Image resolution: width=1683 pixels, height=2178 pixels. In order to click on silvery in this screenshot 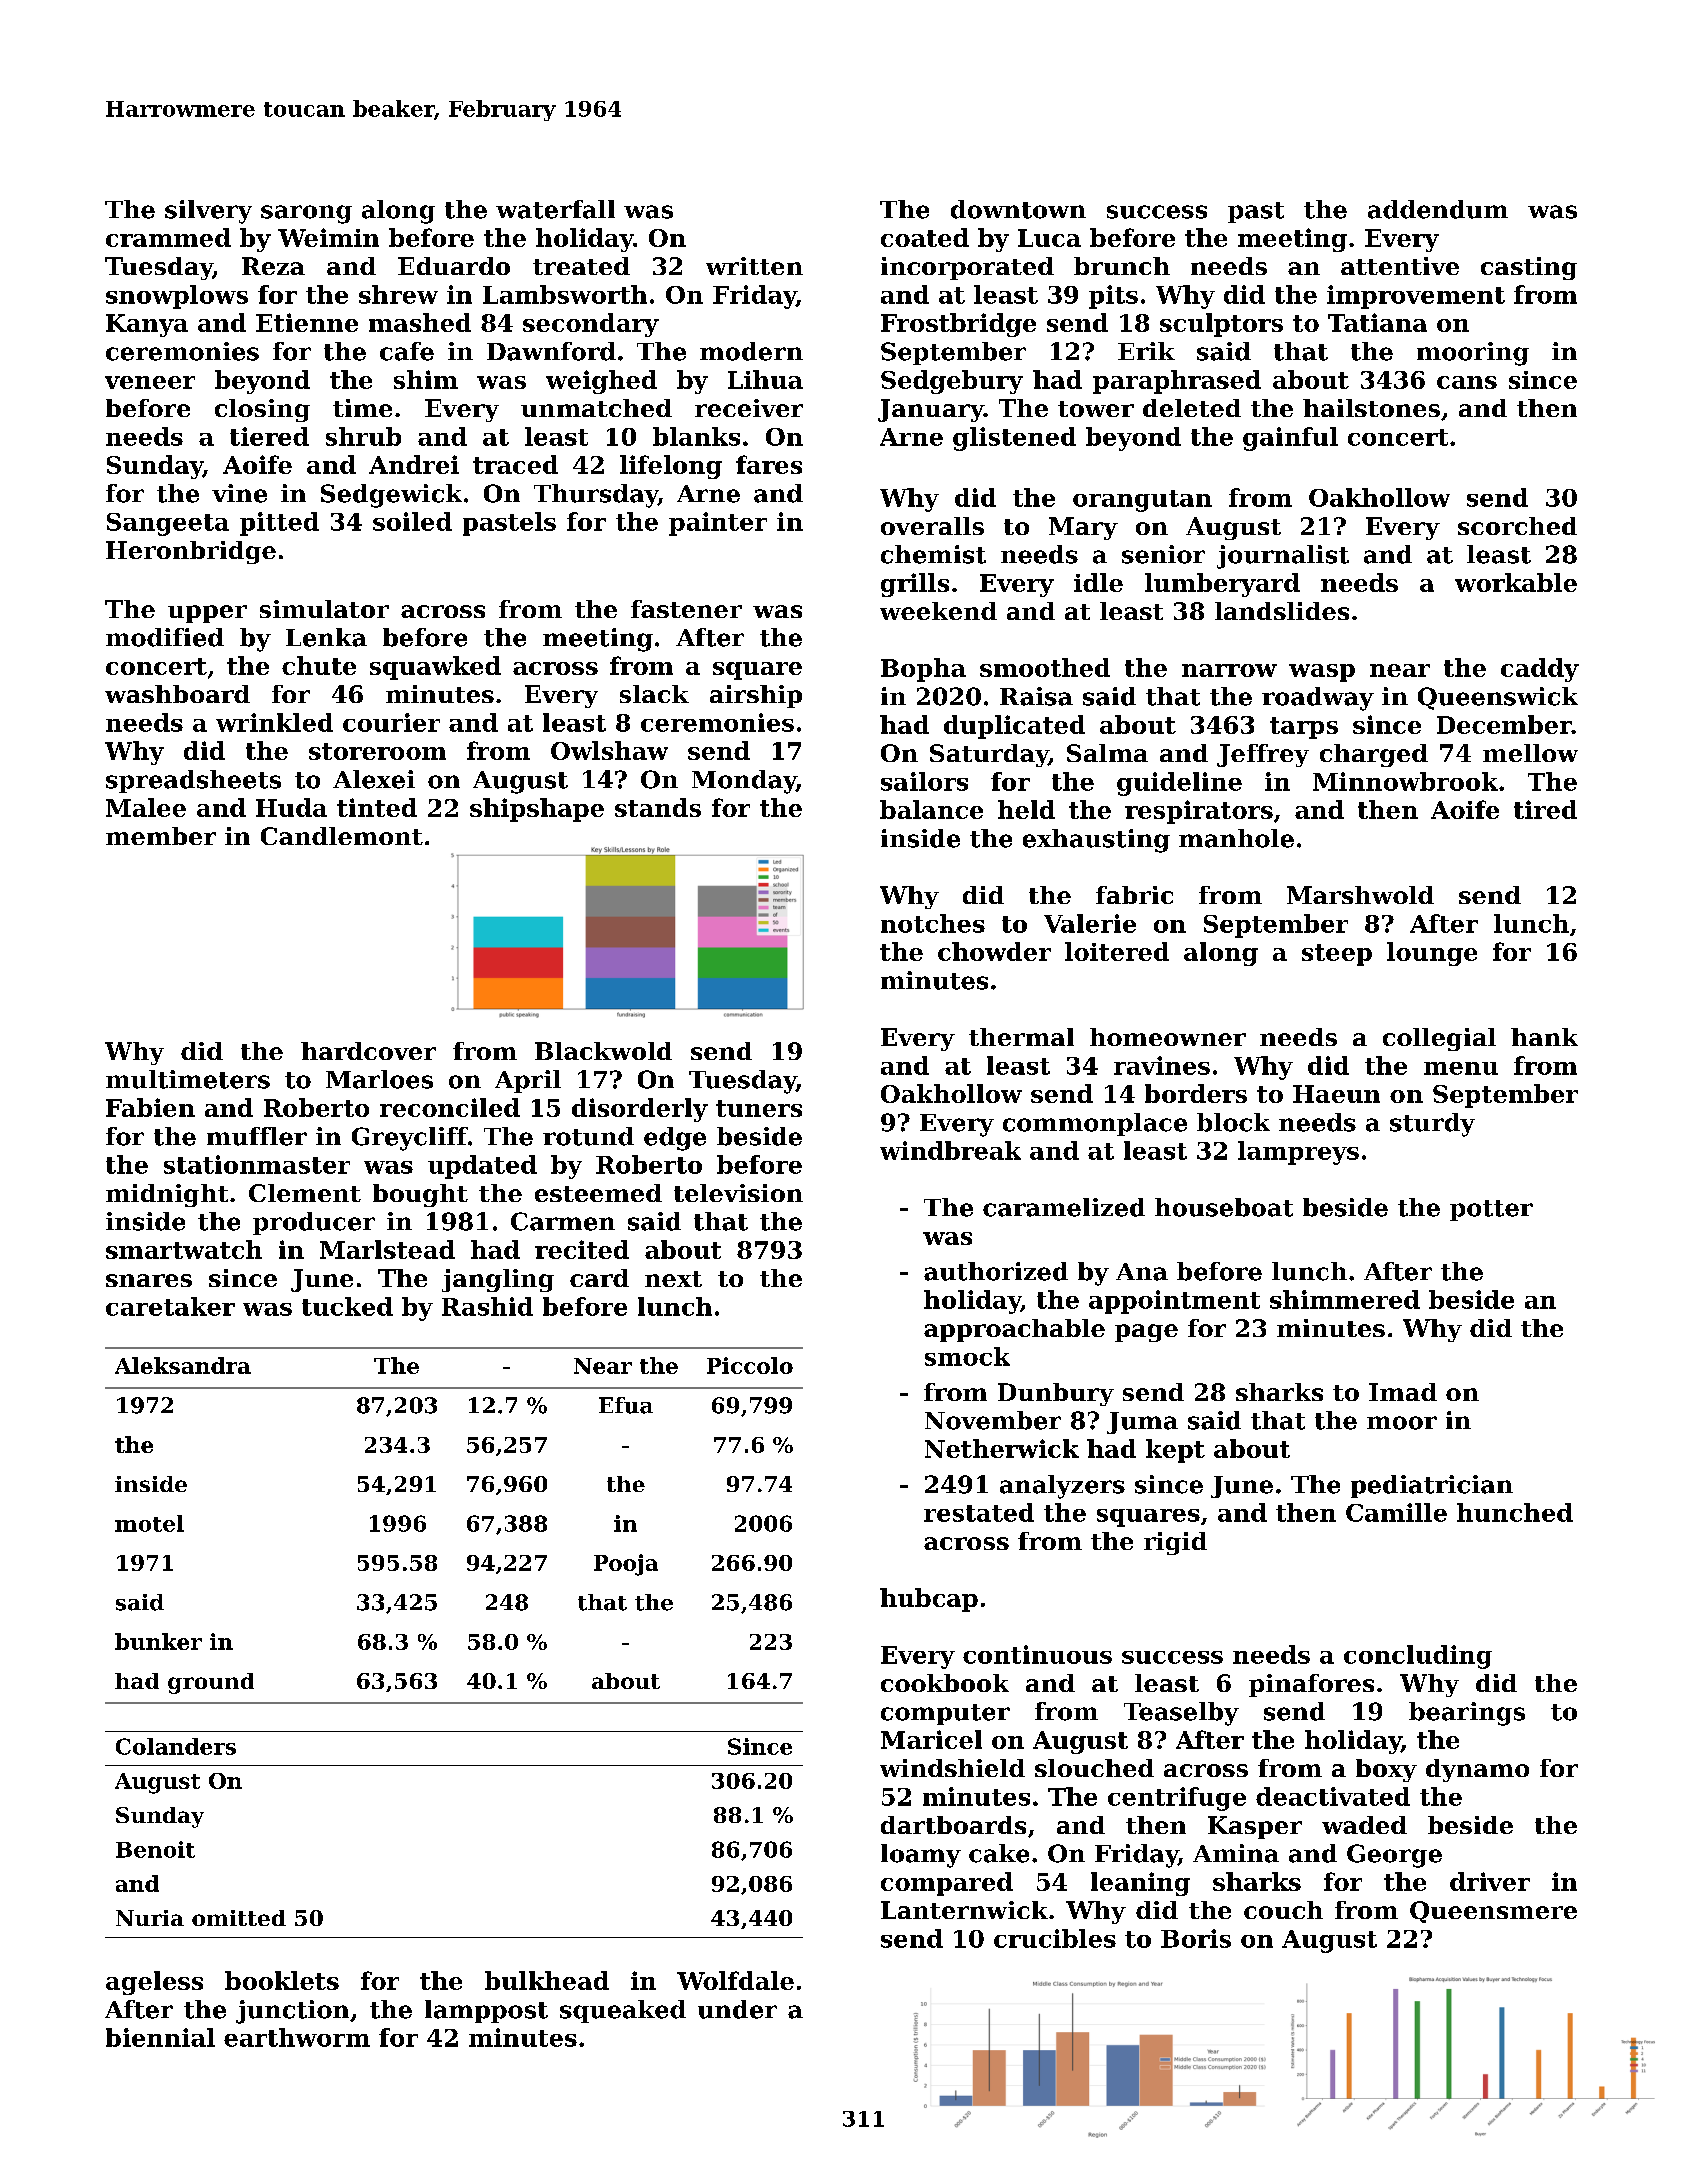, I will do `click(208, 212)`.
